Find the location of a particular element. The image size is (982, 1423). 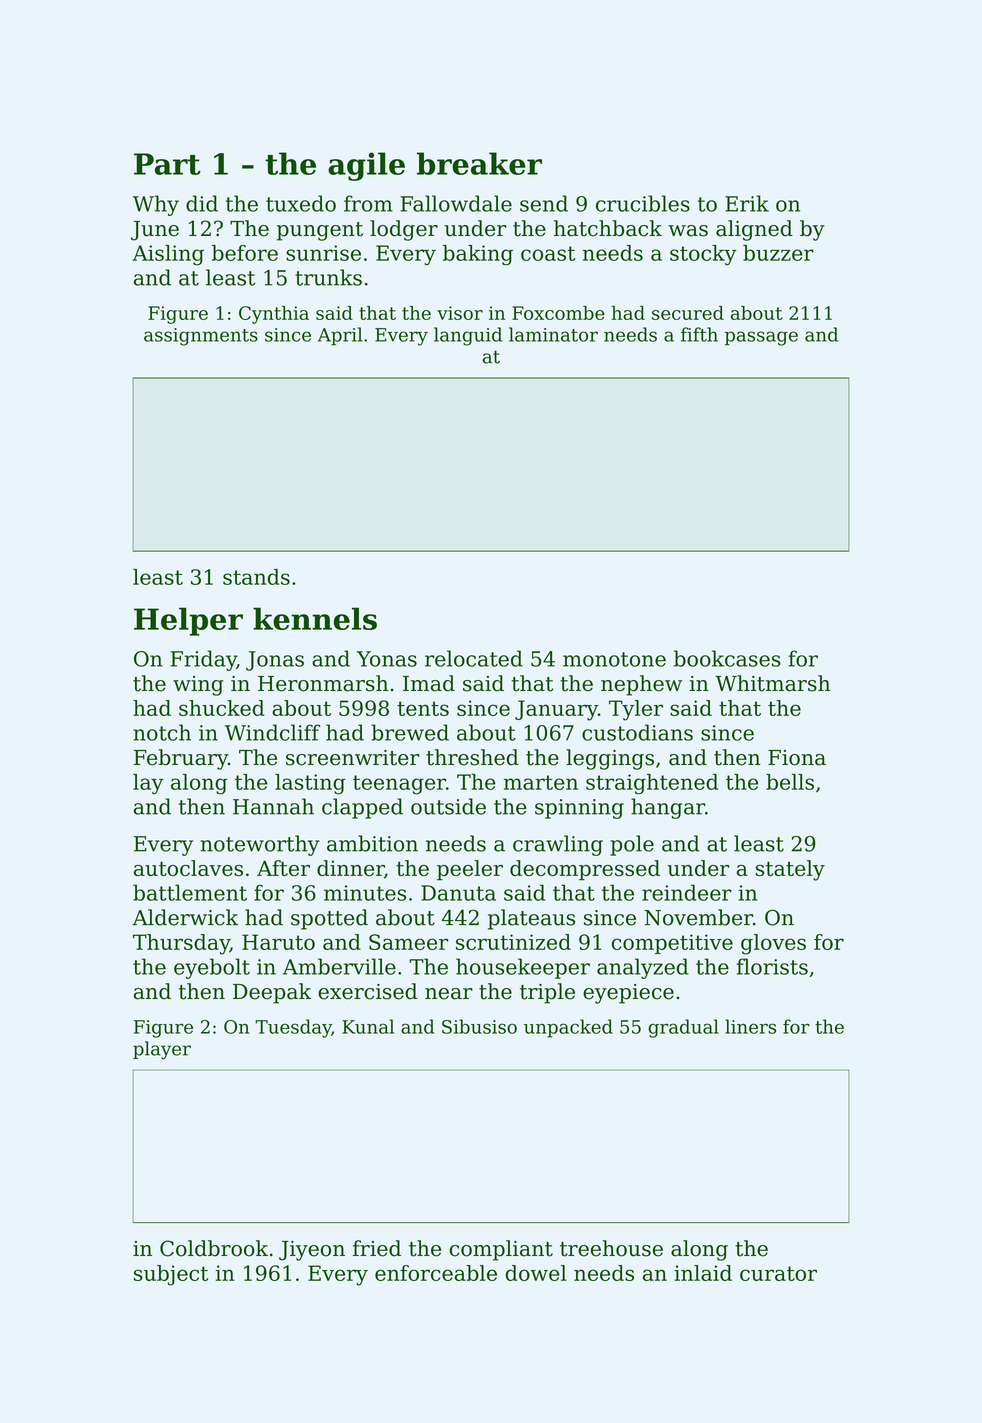

hatchback is located at coordinates (608, 228).
